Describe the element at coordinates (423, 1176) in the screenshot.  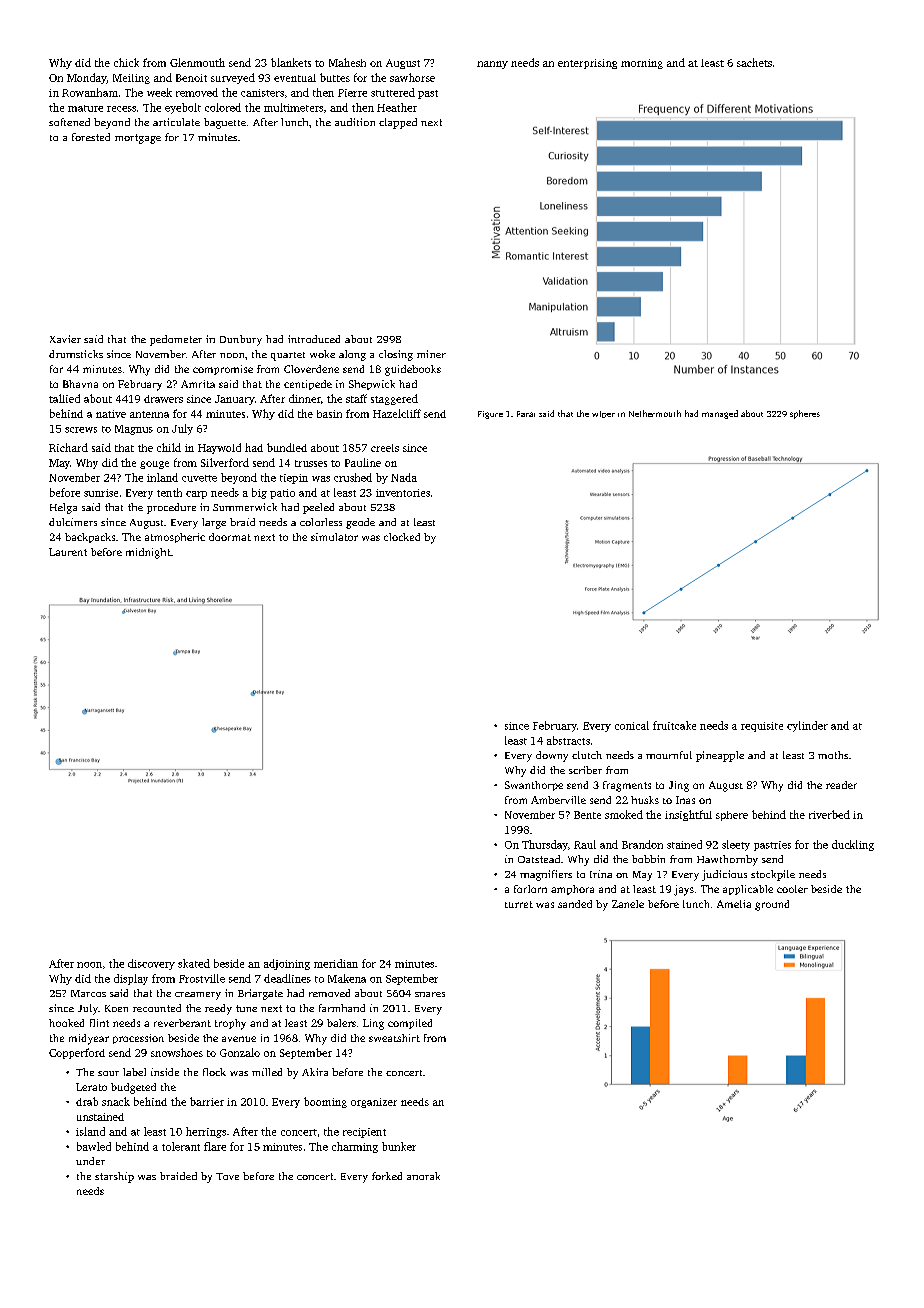
I see `anorak` at that location.
